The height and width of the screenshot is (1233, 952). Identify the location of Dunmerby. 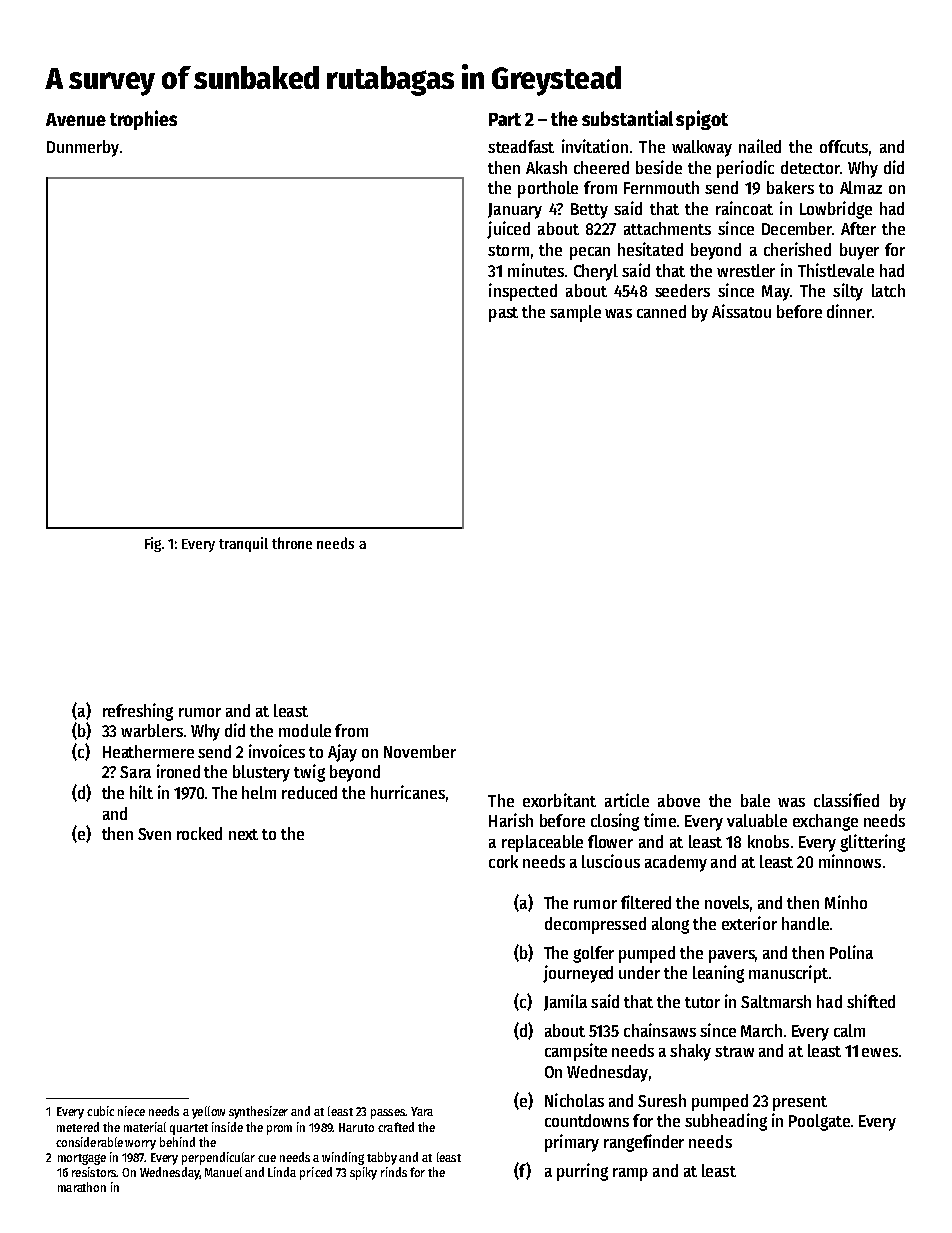
(83, 148).
